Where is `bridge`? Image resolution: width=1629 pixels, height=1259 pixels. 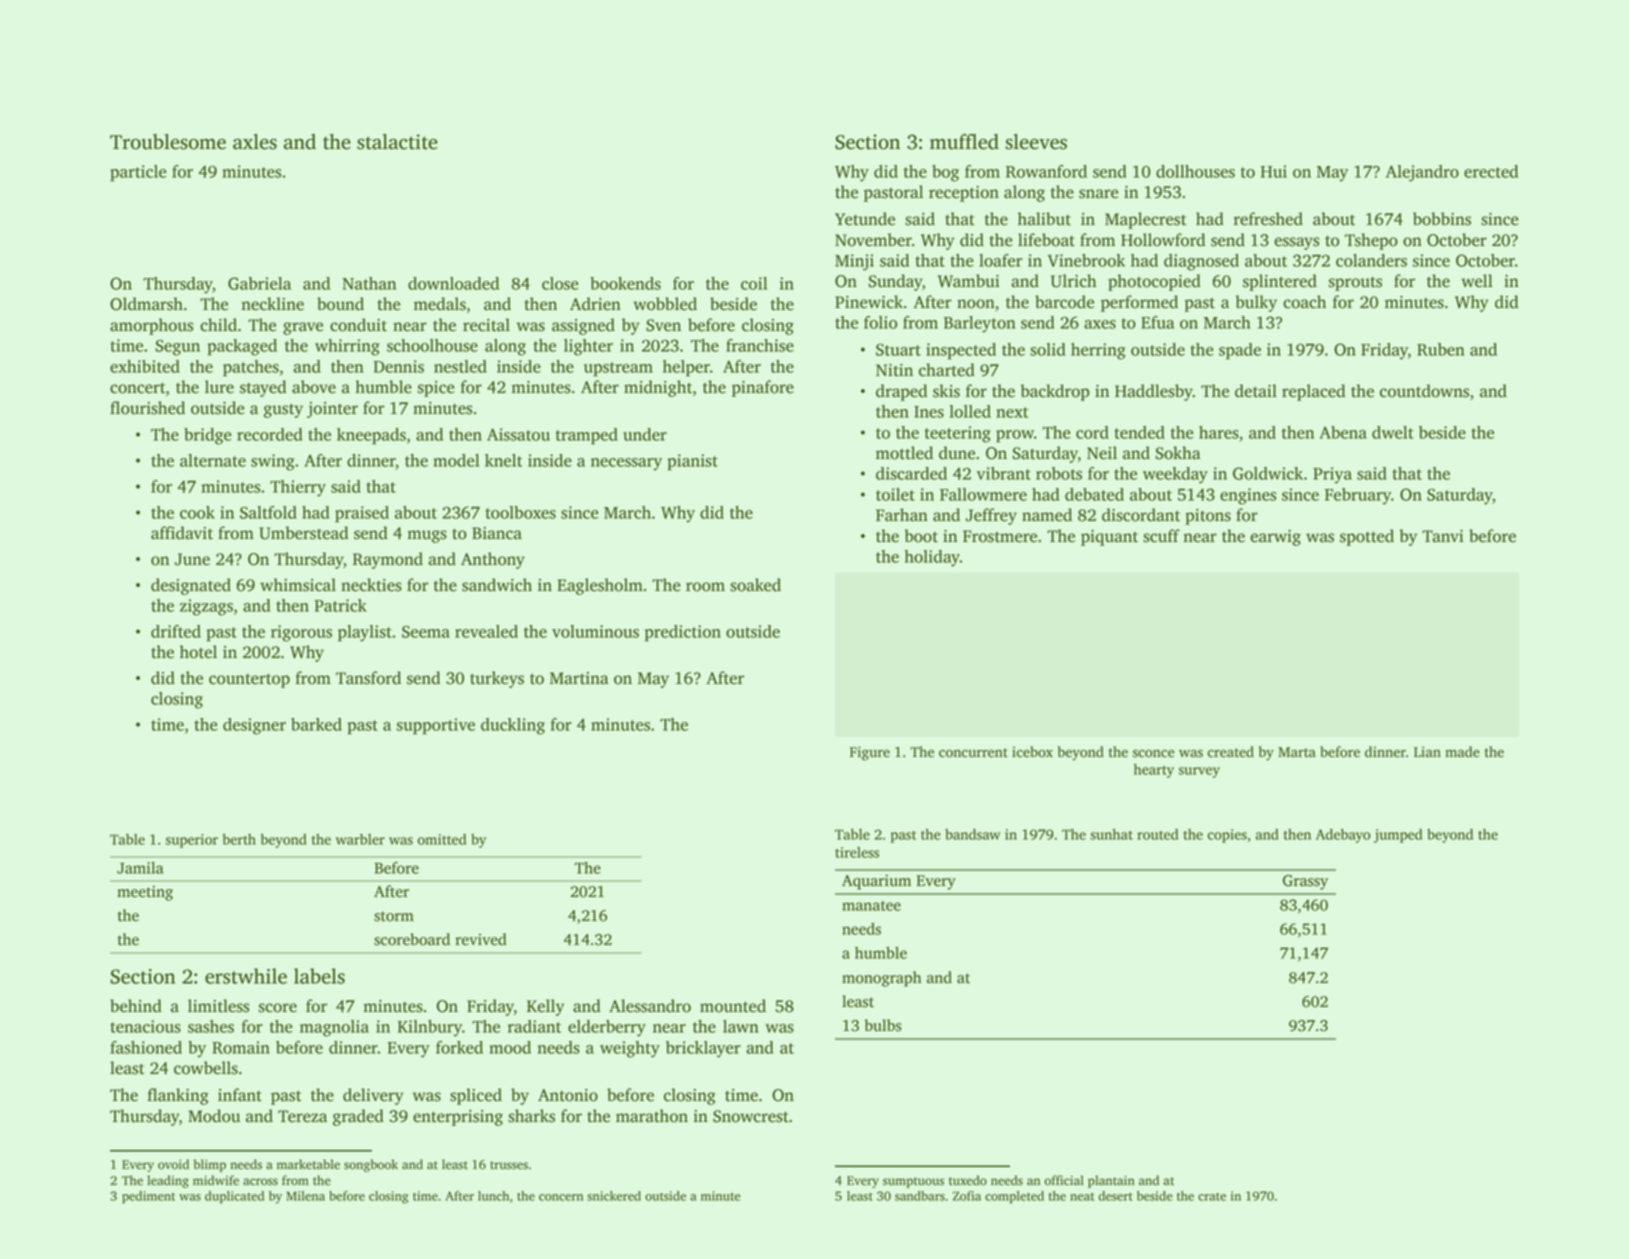
bridge is located at coordinates (208, 436).
